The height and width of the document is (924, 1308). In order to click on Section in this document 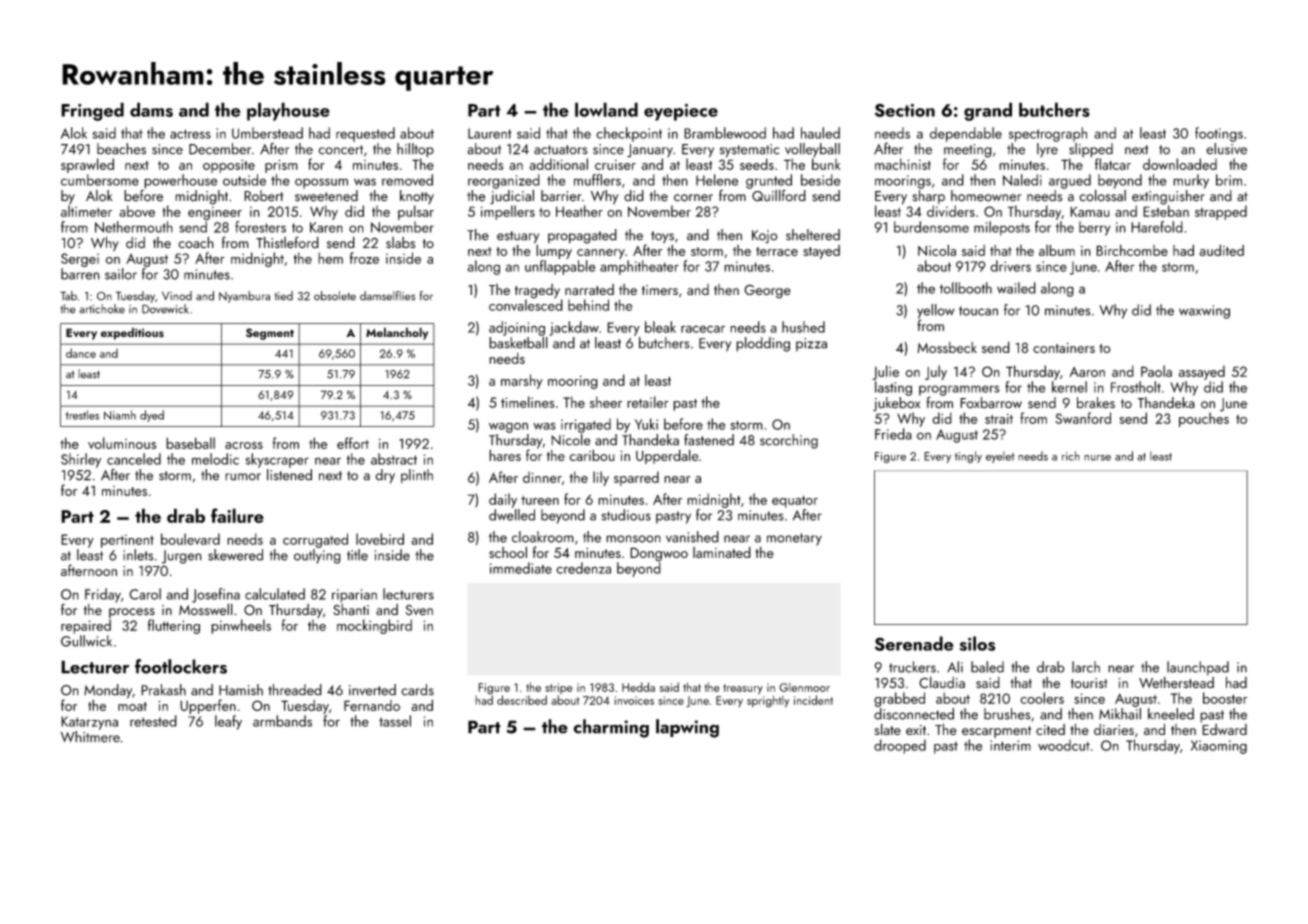, I will do `click(905, 110)`.
